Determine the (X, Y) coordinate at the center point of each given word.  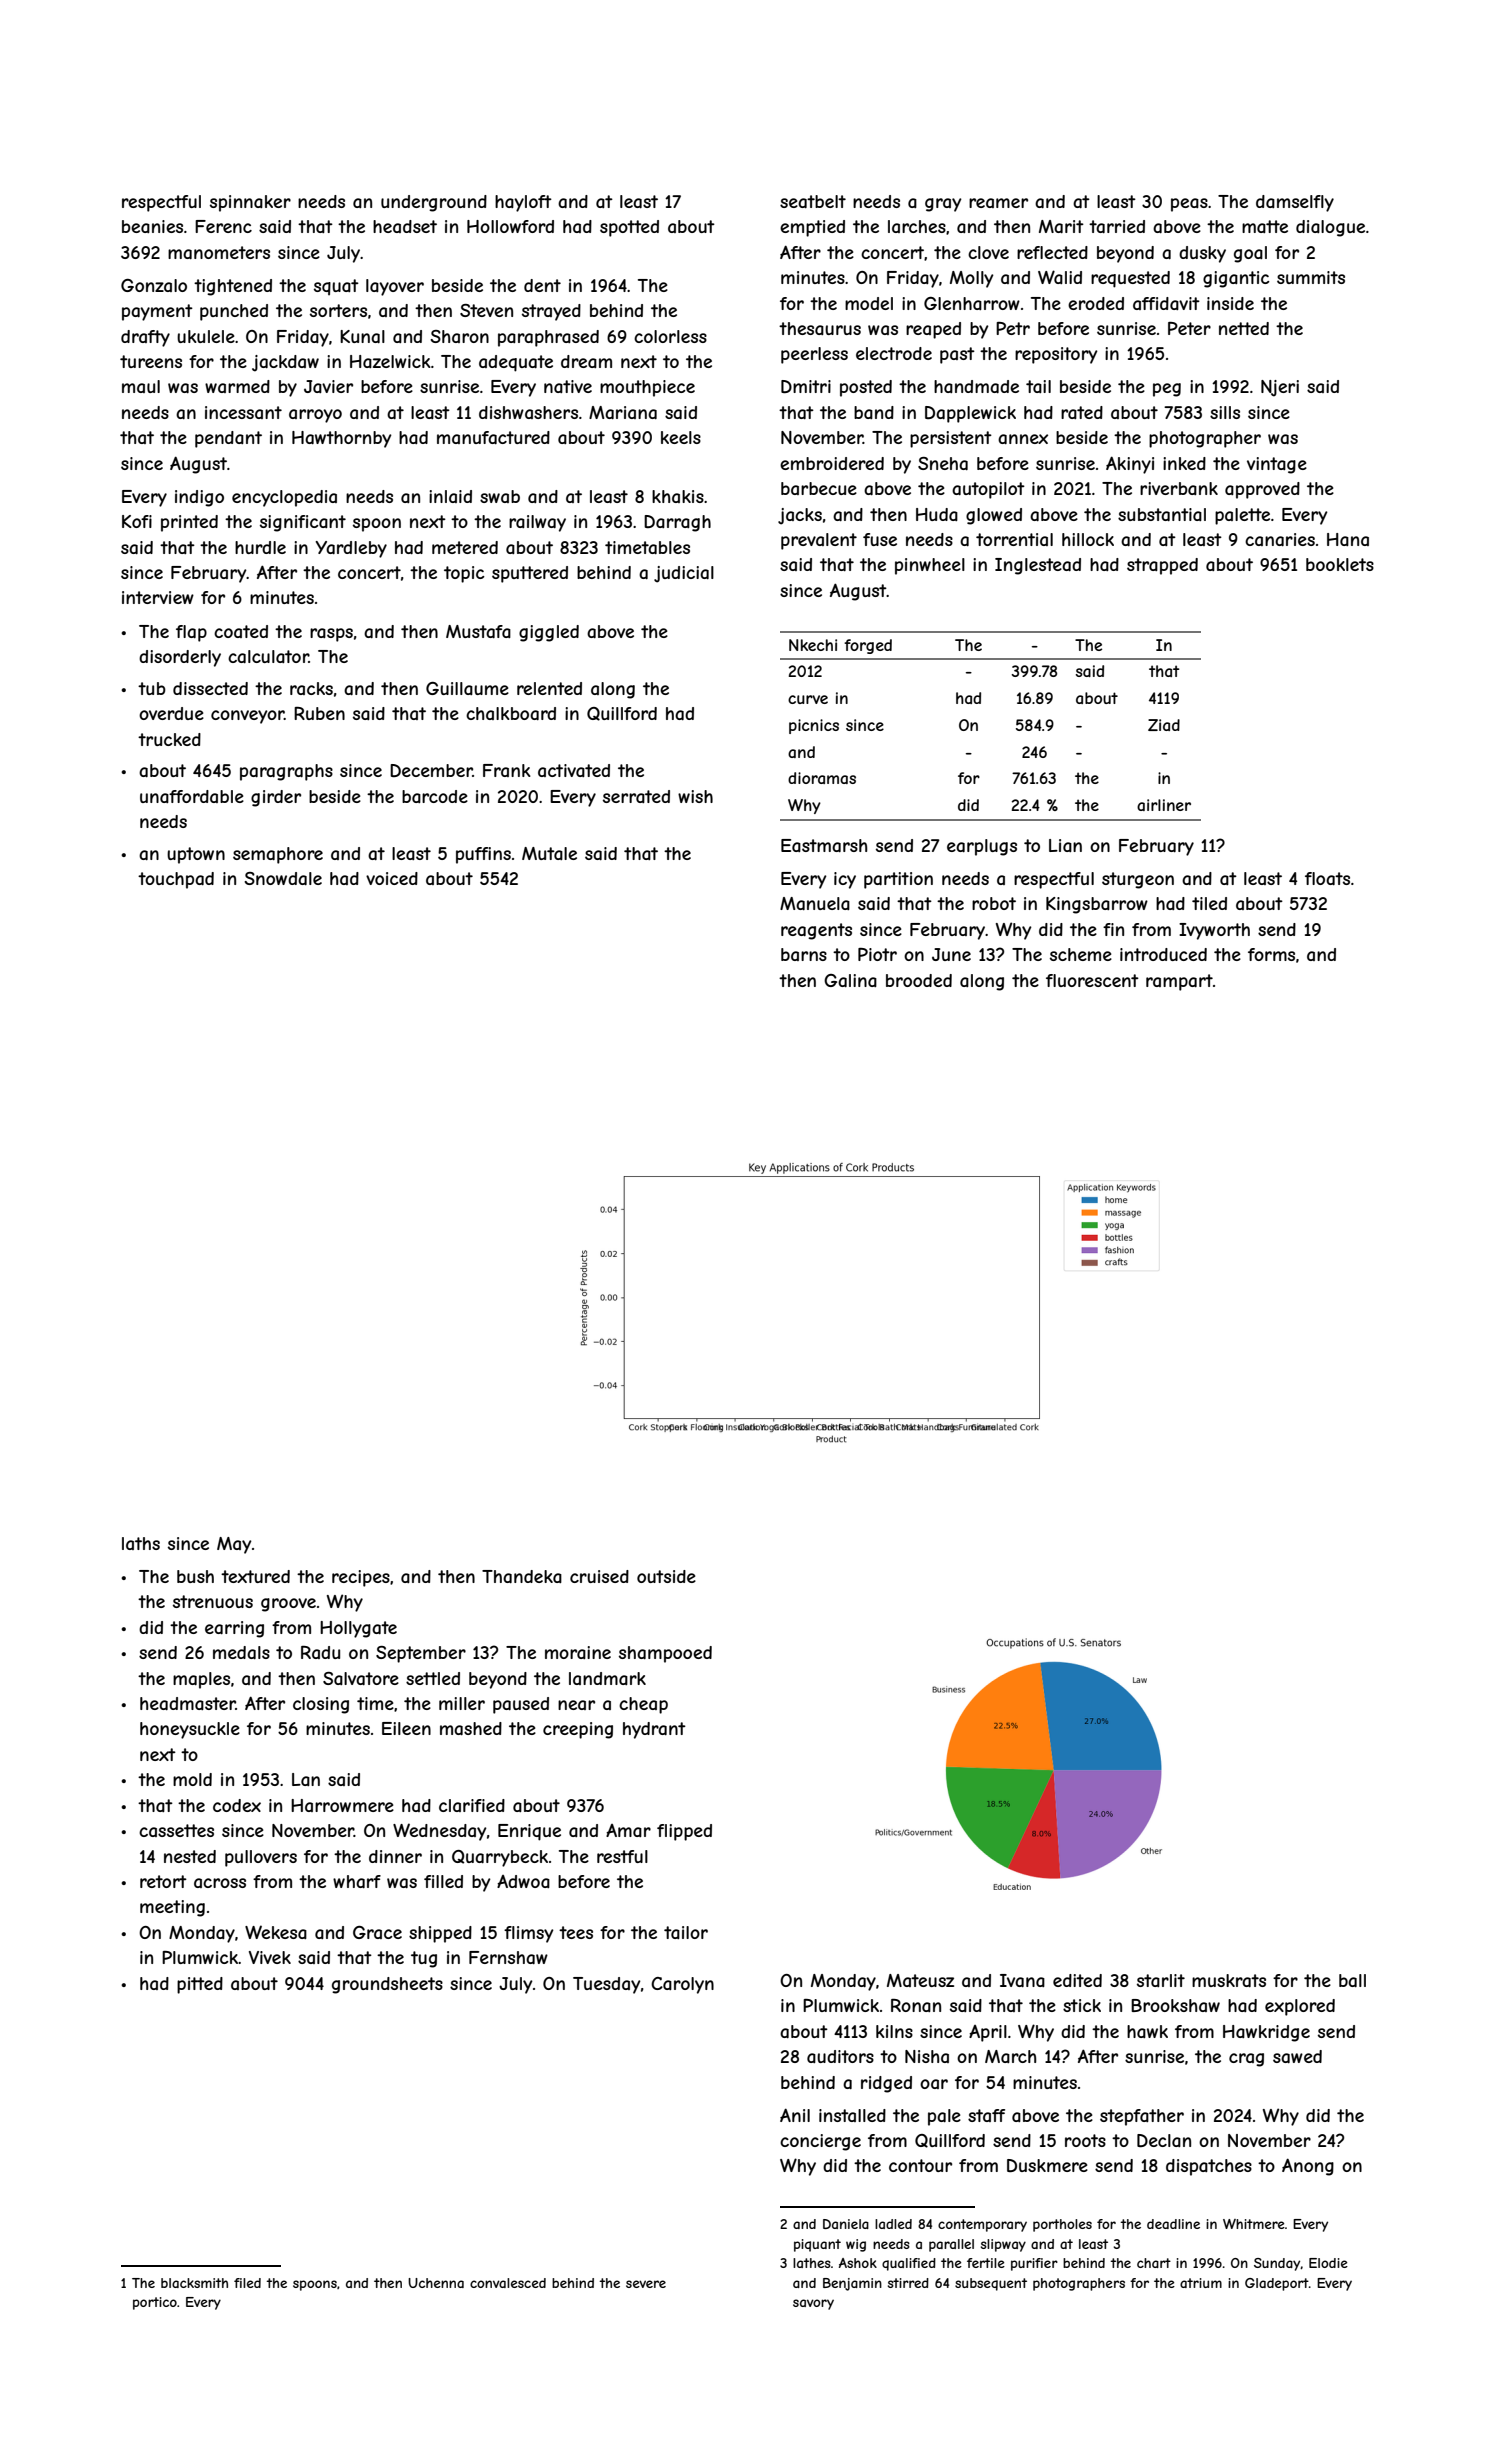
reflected (1052, 252)
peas (1189, 205)
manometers (219, 252)
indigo (199, 498)
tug (424, 1959)
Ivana (1022, 1980)
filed (247, 2283)
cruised (599, 1576)
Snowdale (283, 878)
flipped (684, 1832)
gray (943, 205)
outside (666, 1576)
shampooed (665, 1654)
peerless (814, 355)
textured (255, 1576)
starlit (1161, 1980)
